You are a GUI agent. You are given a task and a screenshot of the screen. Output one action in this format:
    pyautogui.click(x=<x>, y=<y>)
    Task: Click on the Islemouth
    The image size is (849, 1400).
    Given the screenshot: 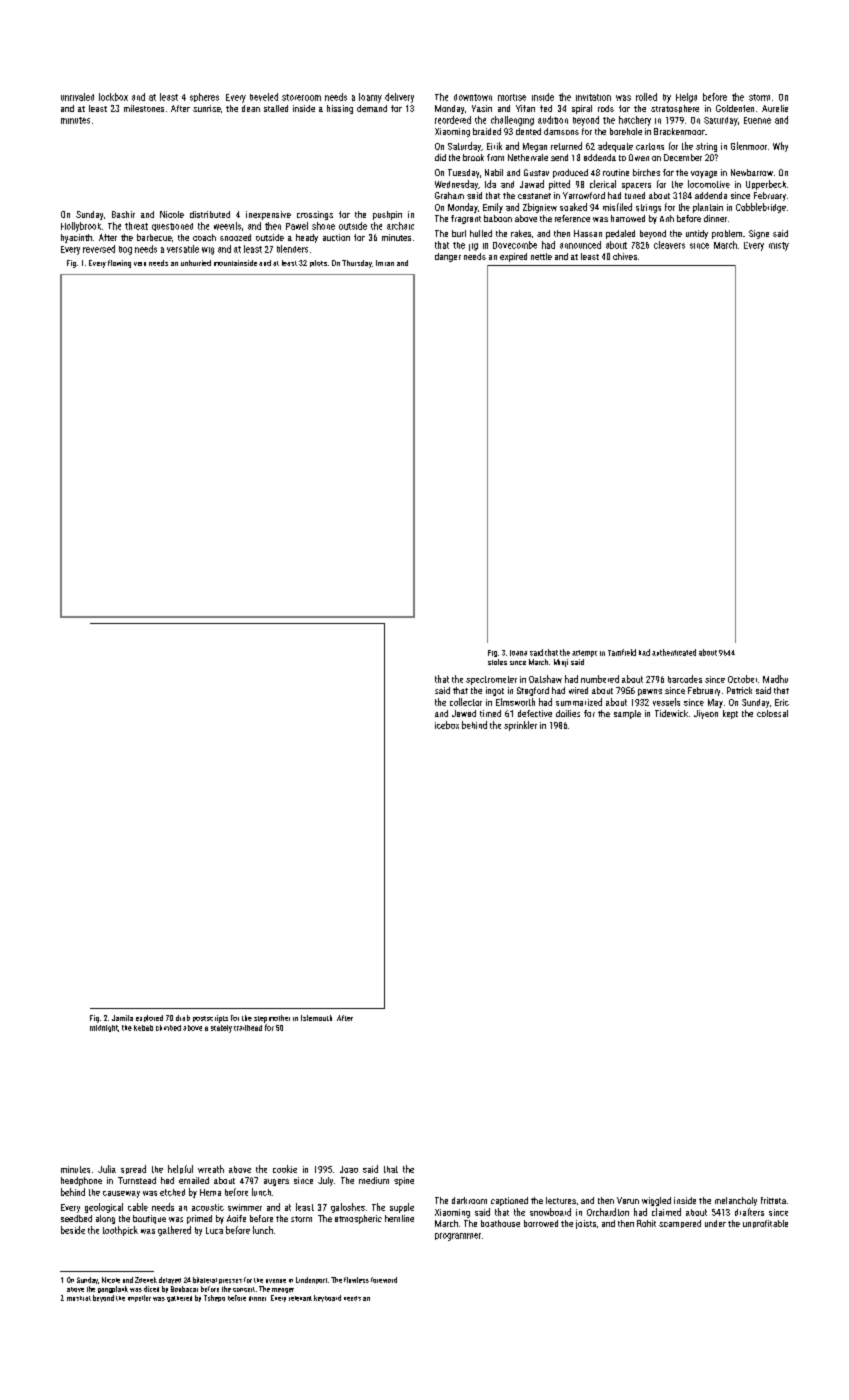 What is the action you would take?
    pyautogui.click(x=316, y=1018)
